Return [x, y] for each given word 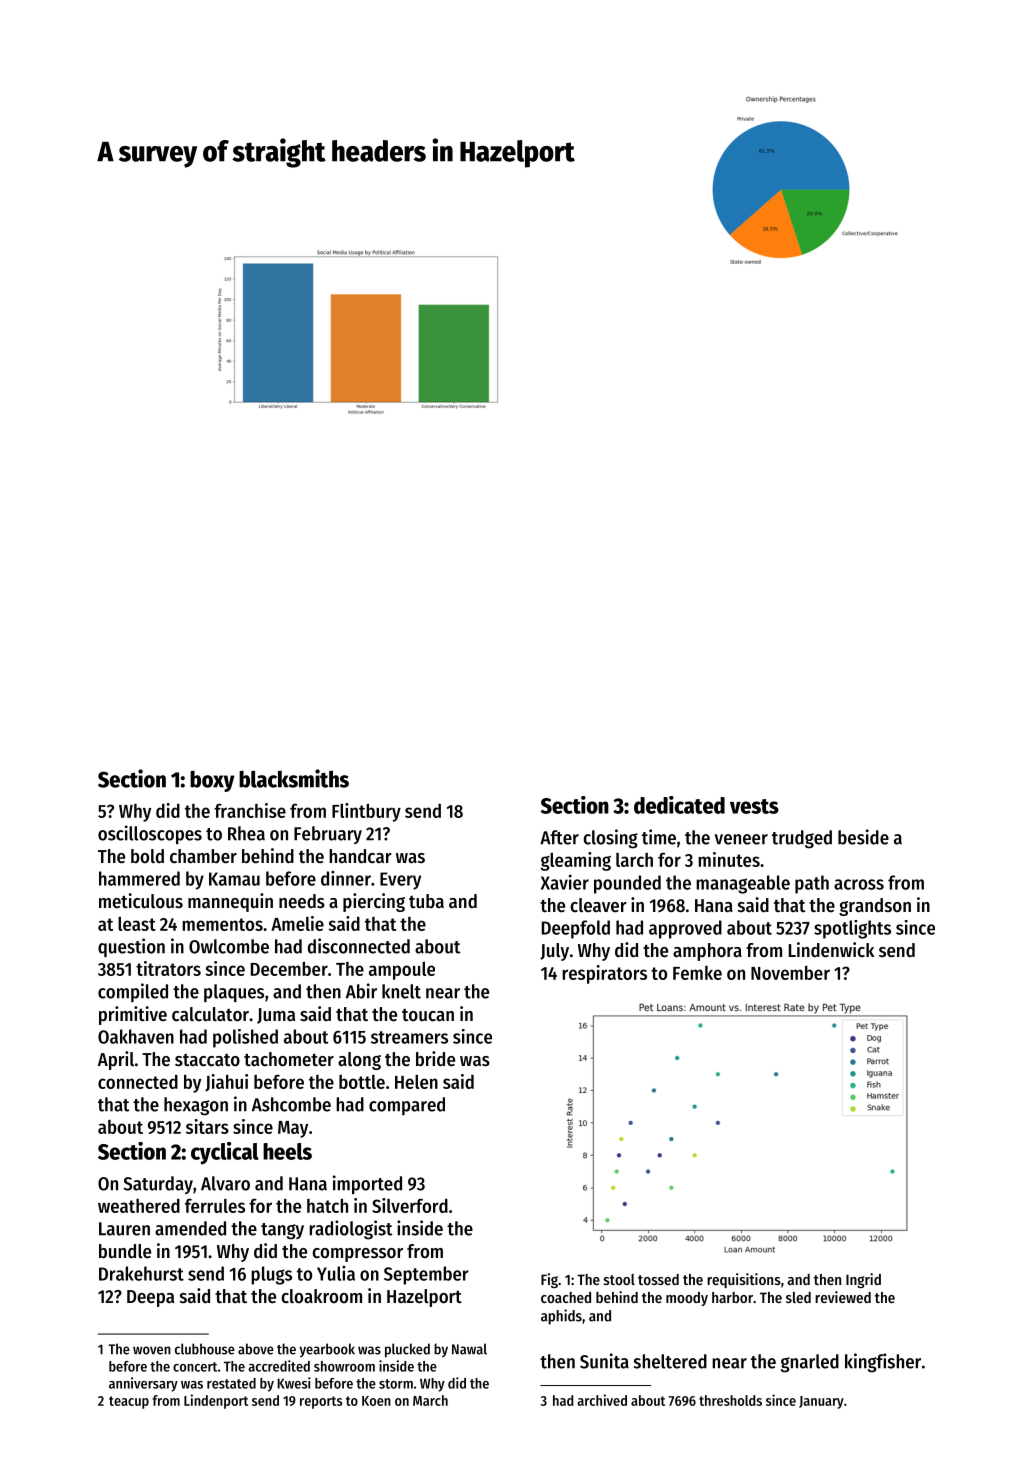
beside [863, 837]
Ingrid [863, 1280]
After [559, 837]
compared [407, 1106]
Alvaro [225, 1183]
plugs [271, 1275]
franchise [250, 810]
